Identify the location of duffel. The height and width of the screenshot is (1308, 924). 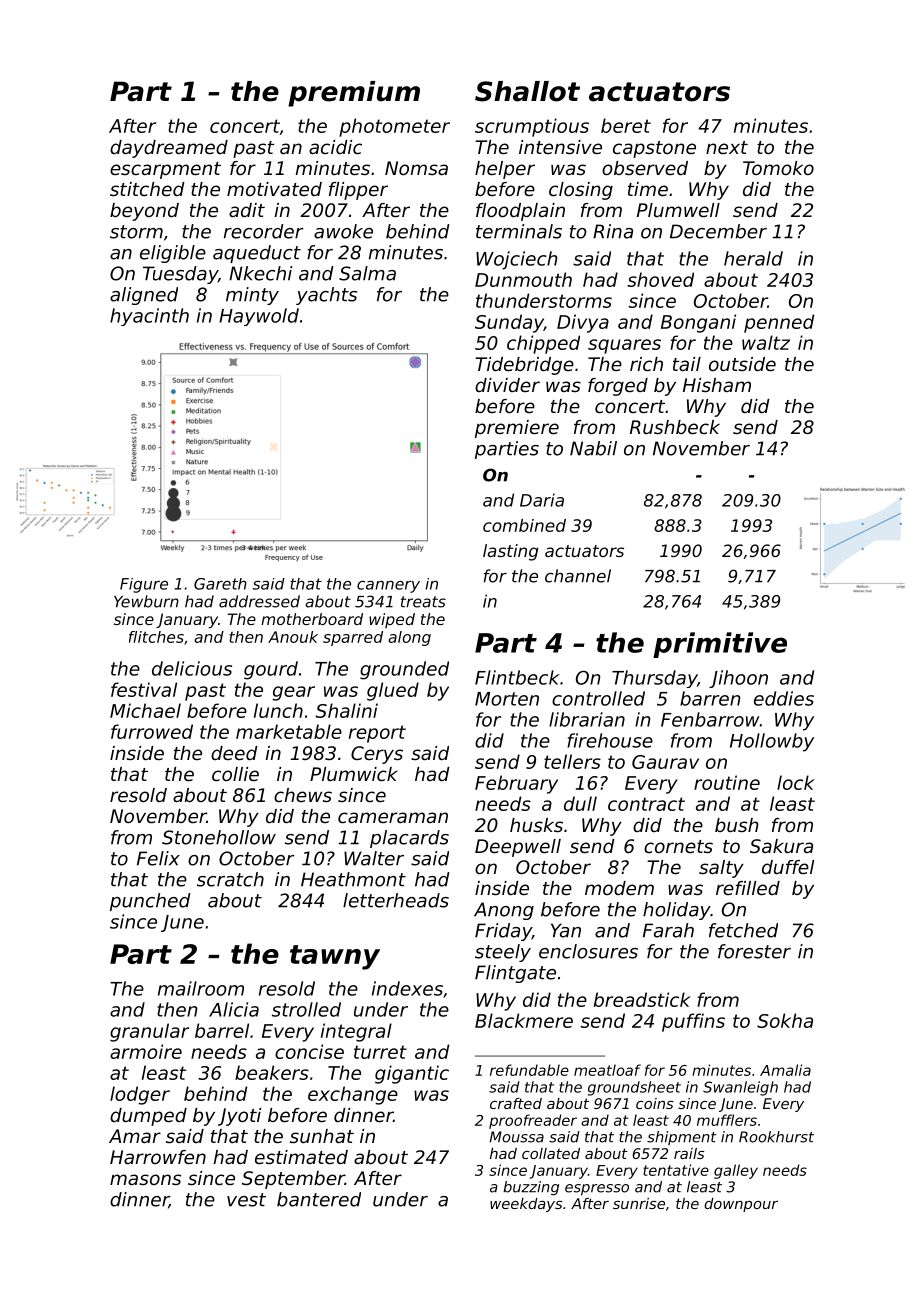
(788, 867).
